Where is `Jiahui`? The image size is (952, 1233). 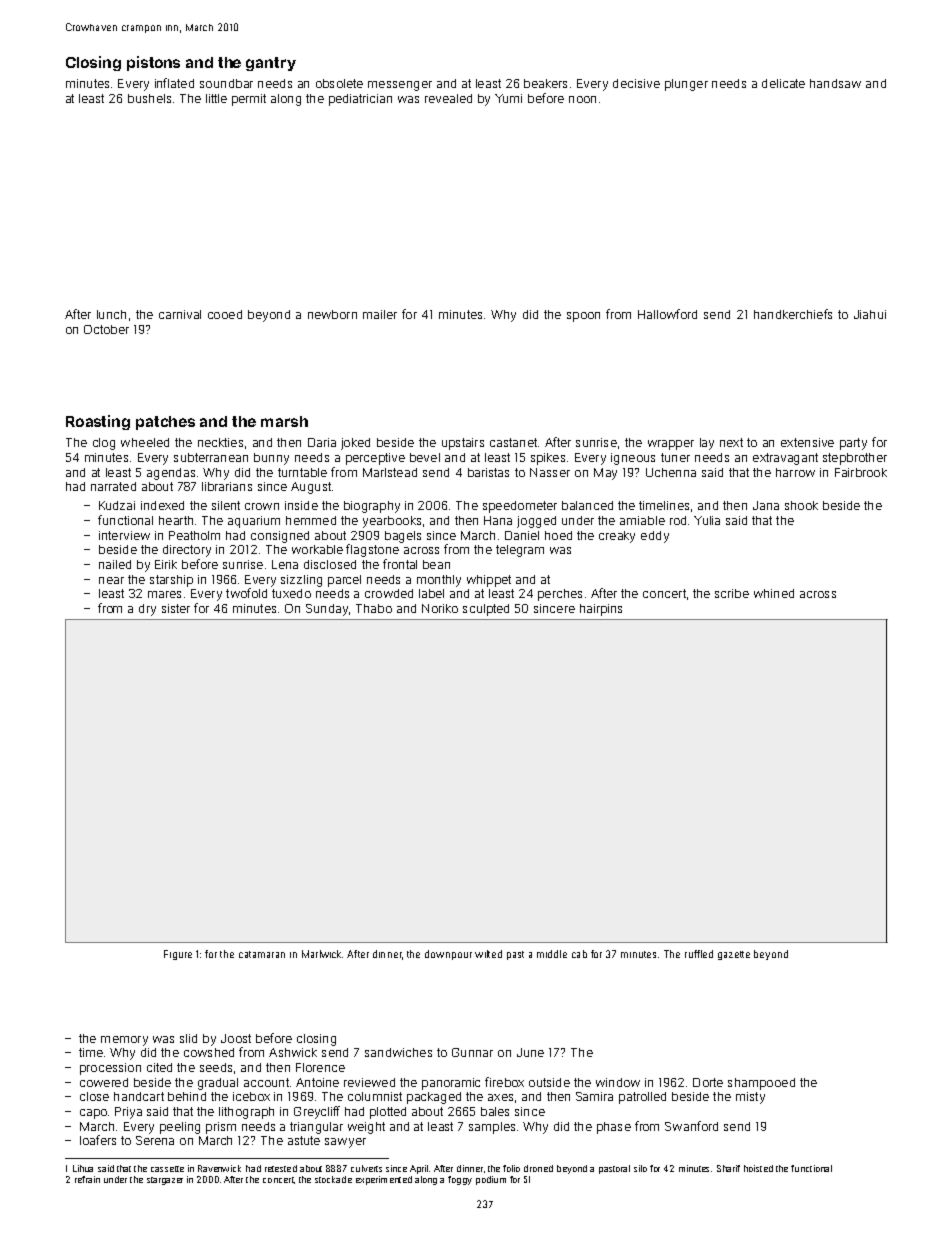 Jiahui is located at coordinates (870, 314).
